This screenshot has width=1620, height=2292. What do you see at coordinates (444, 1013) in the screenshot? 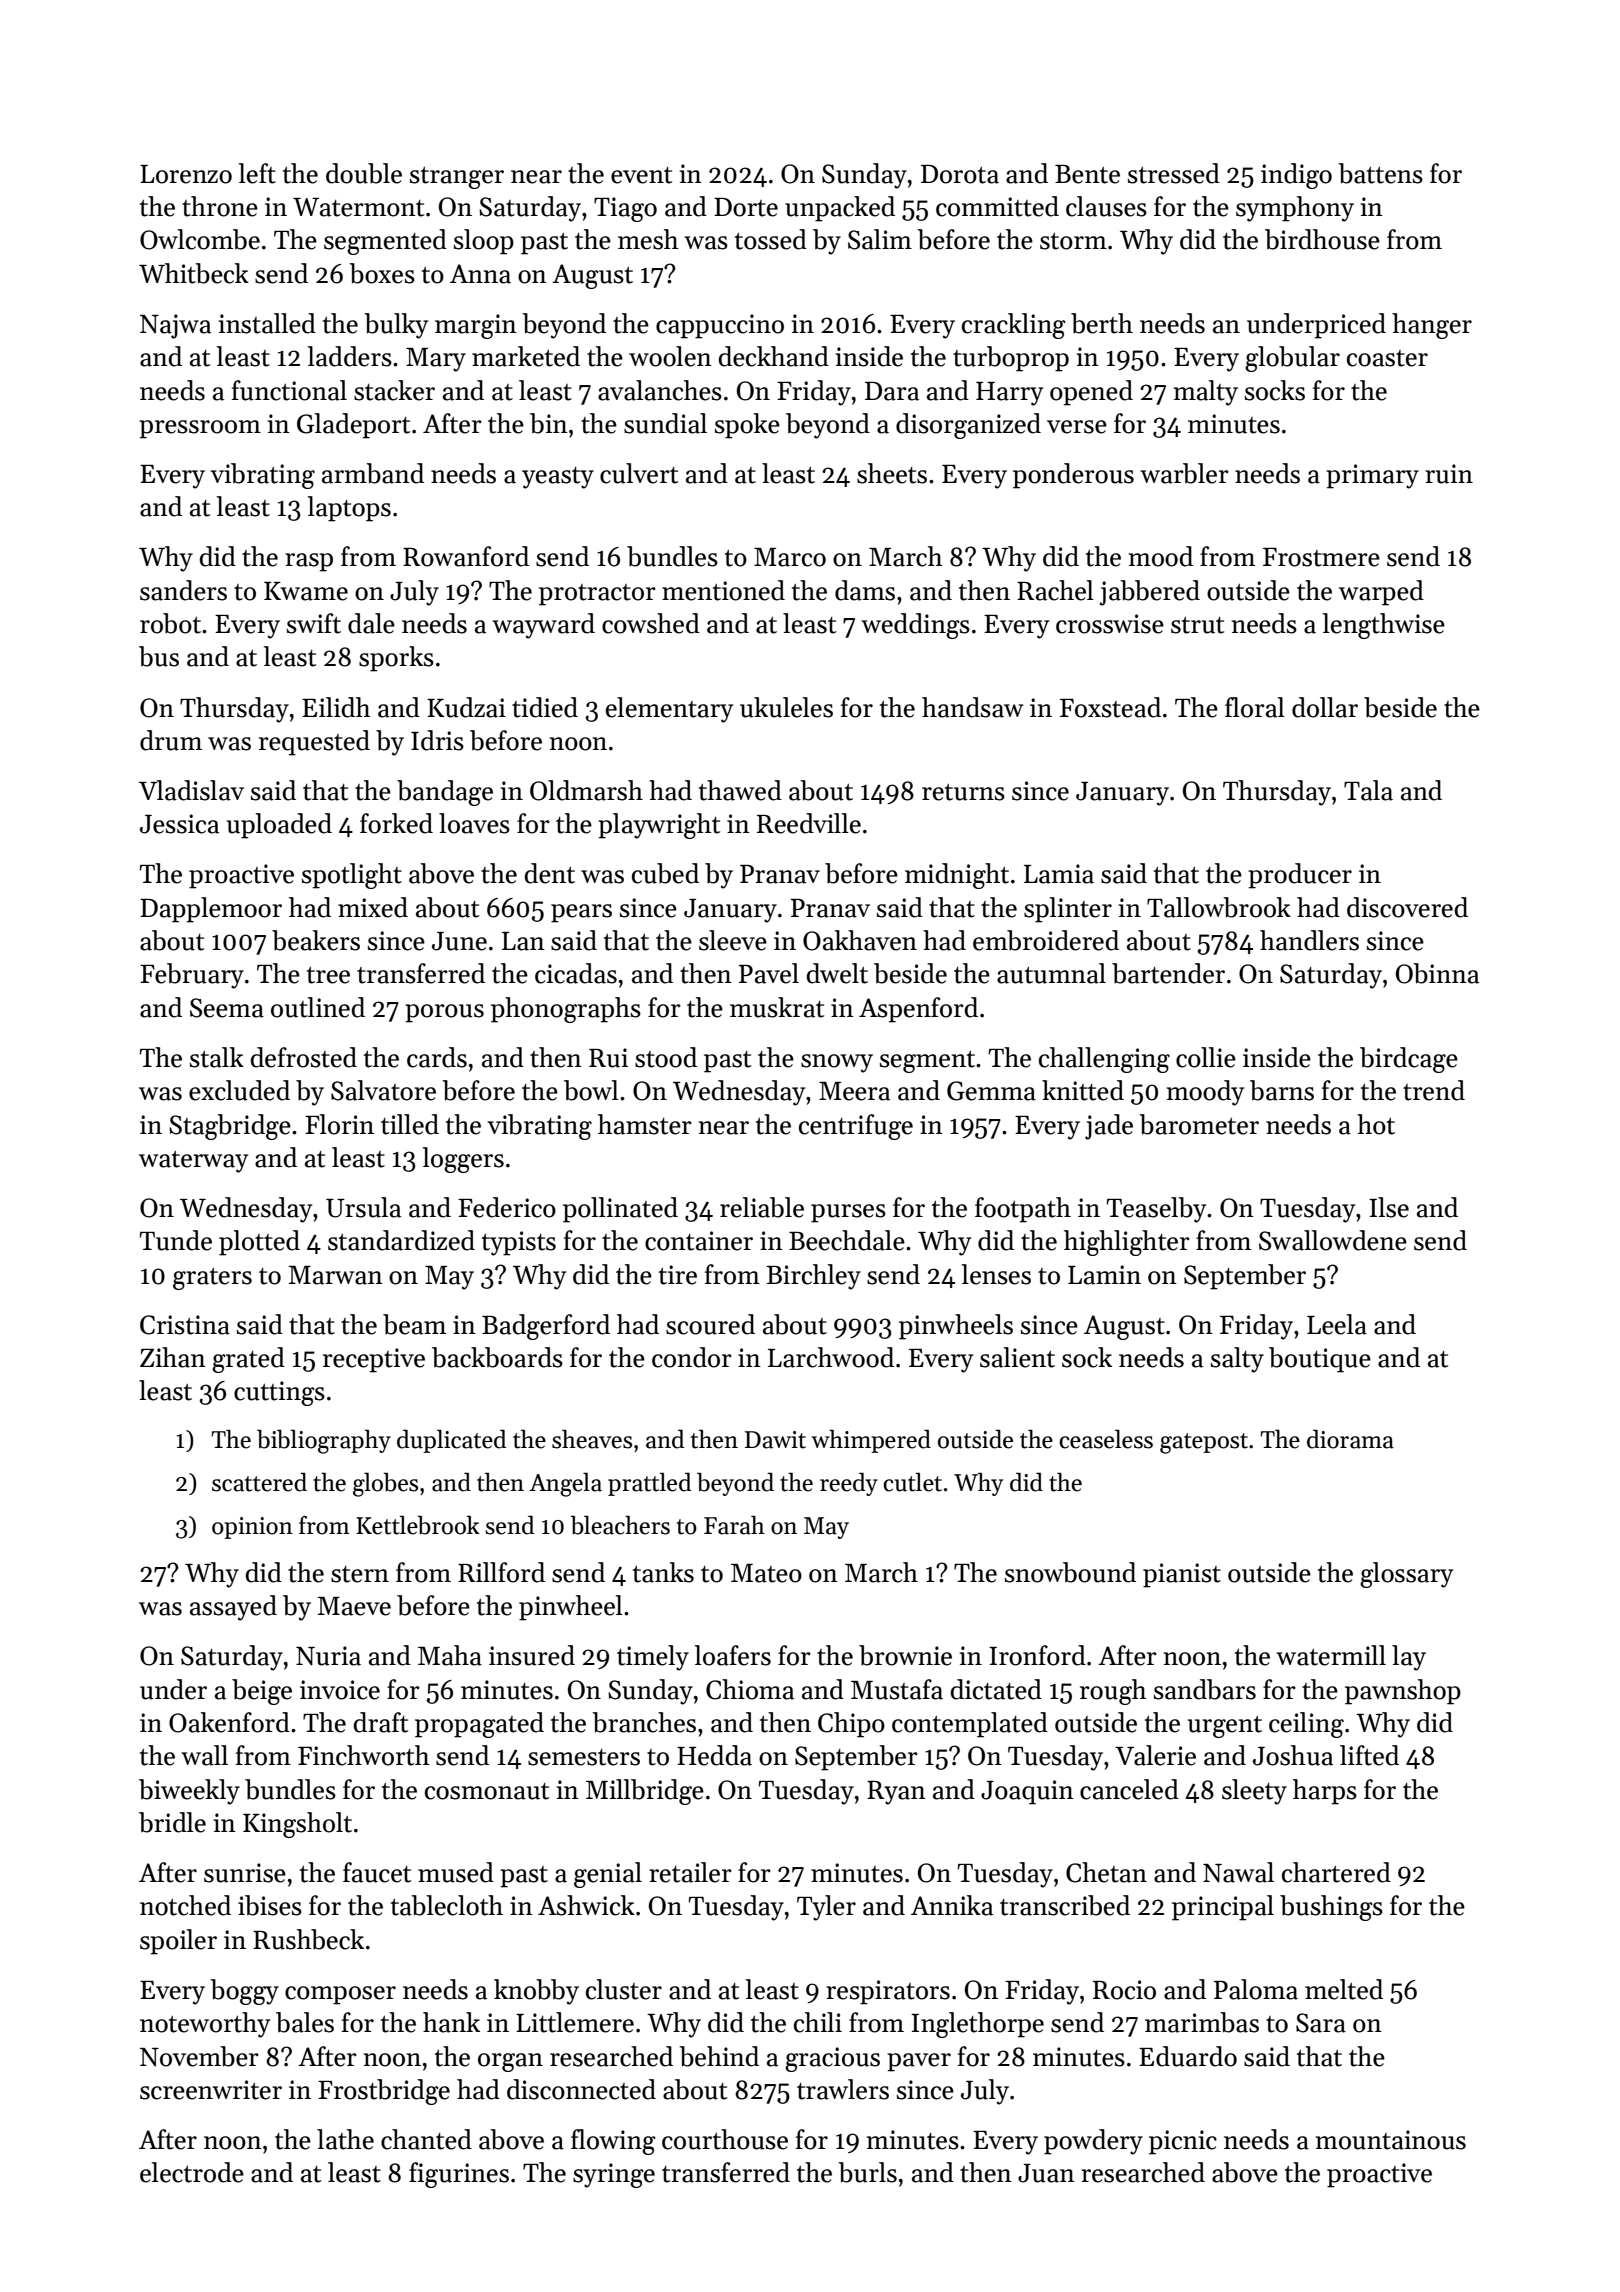
I see `porous` at bounding box center [444, 1013].
